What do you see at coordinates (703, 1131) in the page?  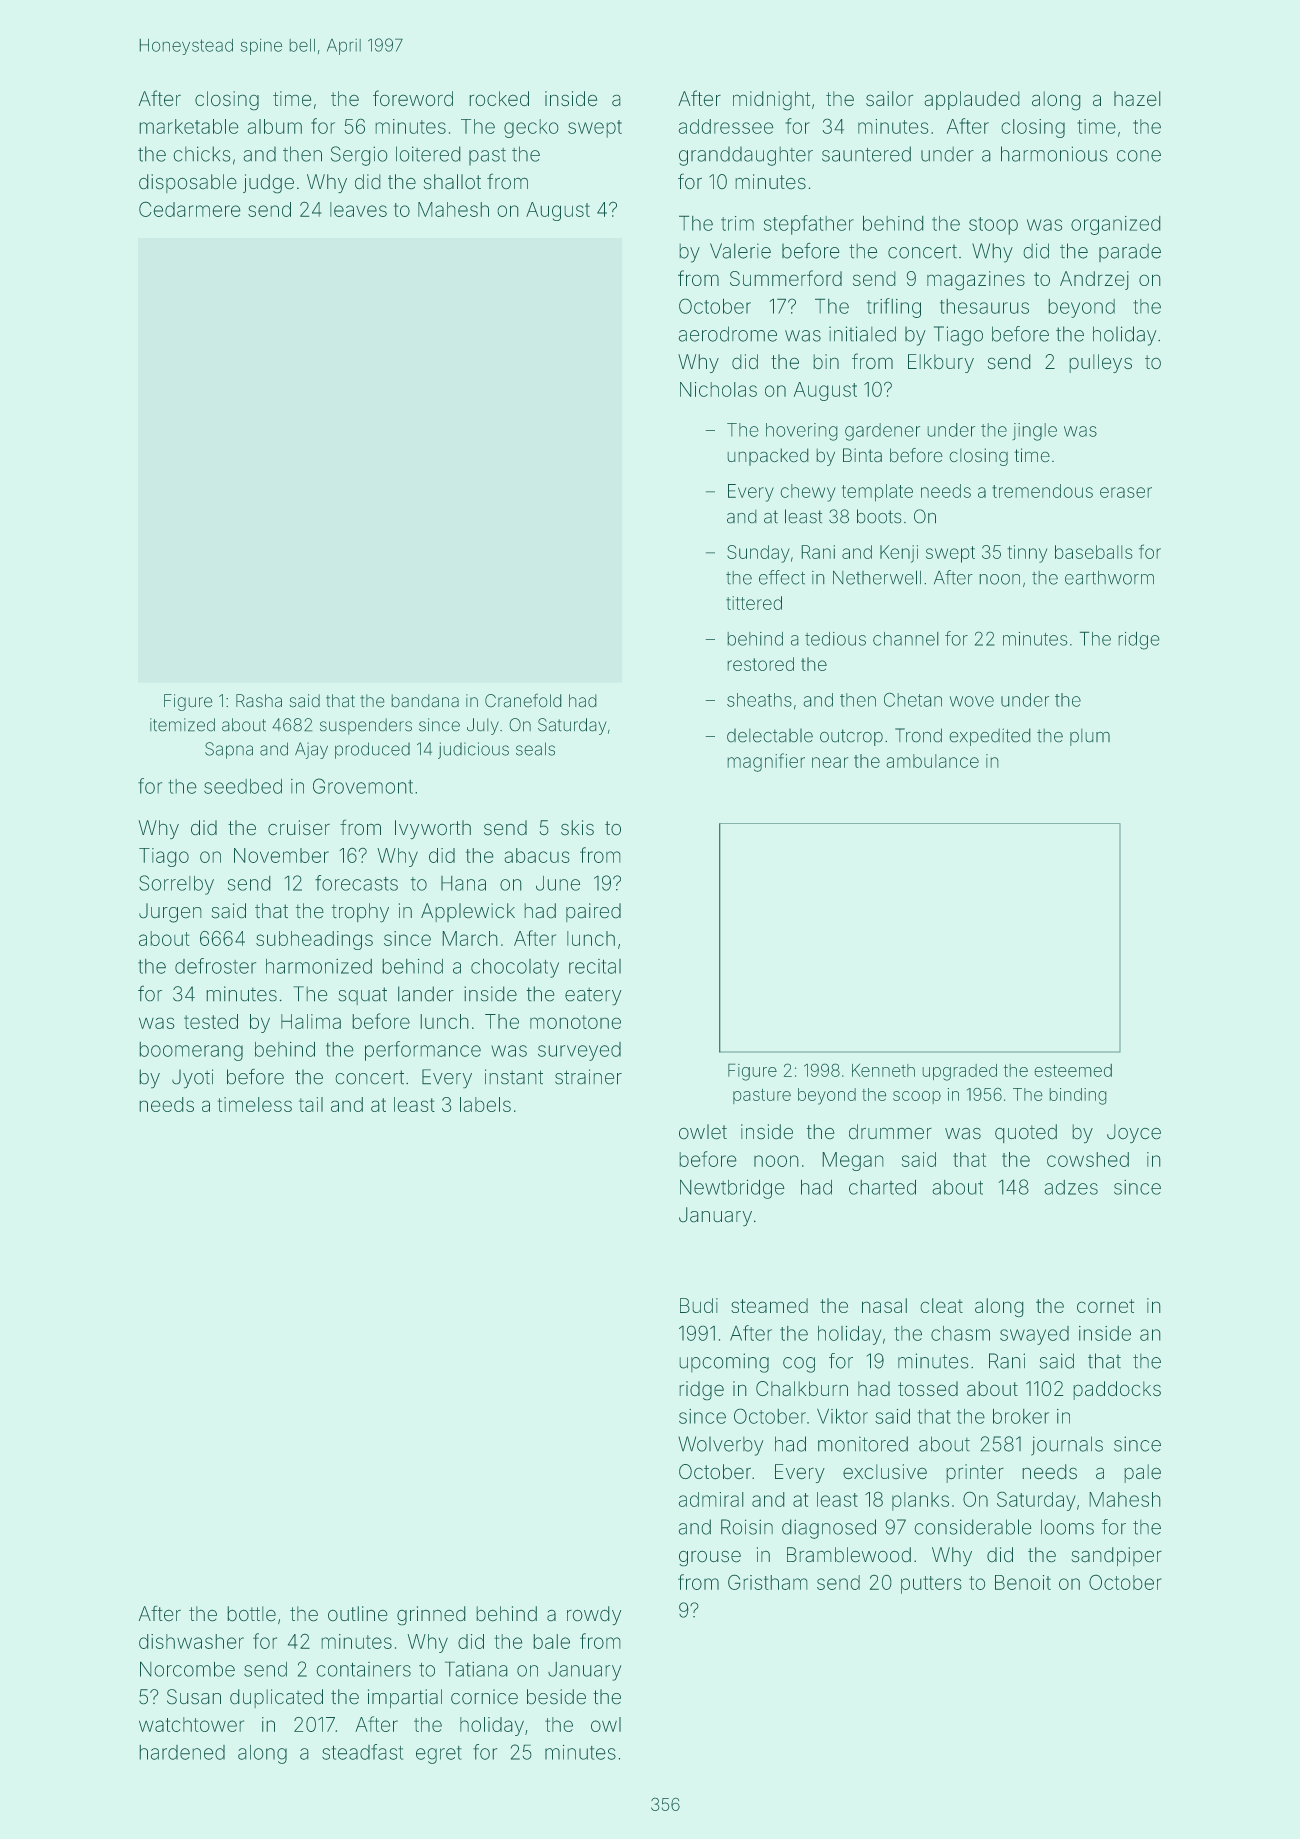 I see `owlet` at bounding box center [703, 1131].
